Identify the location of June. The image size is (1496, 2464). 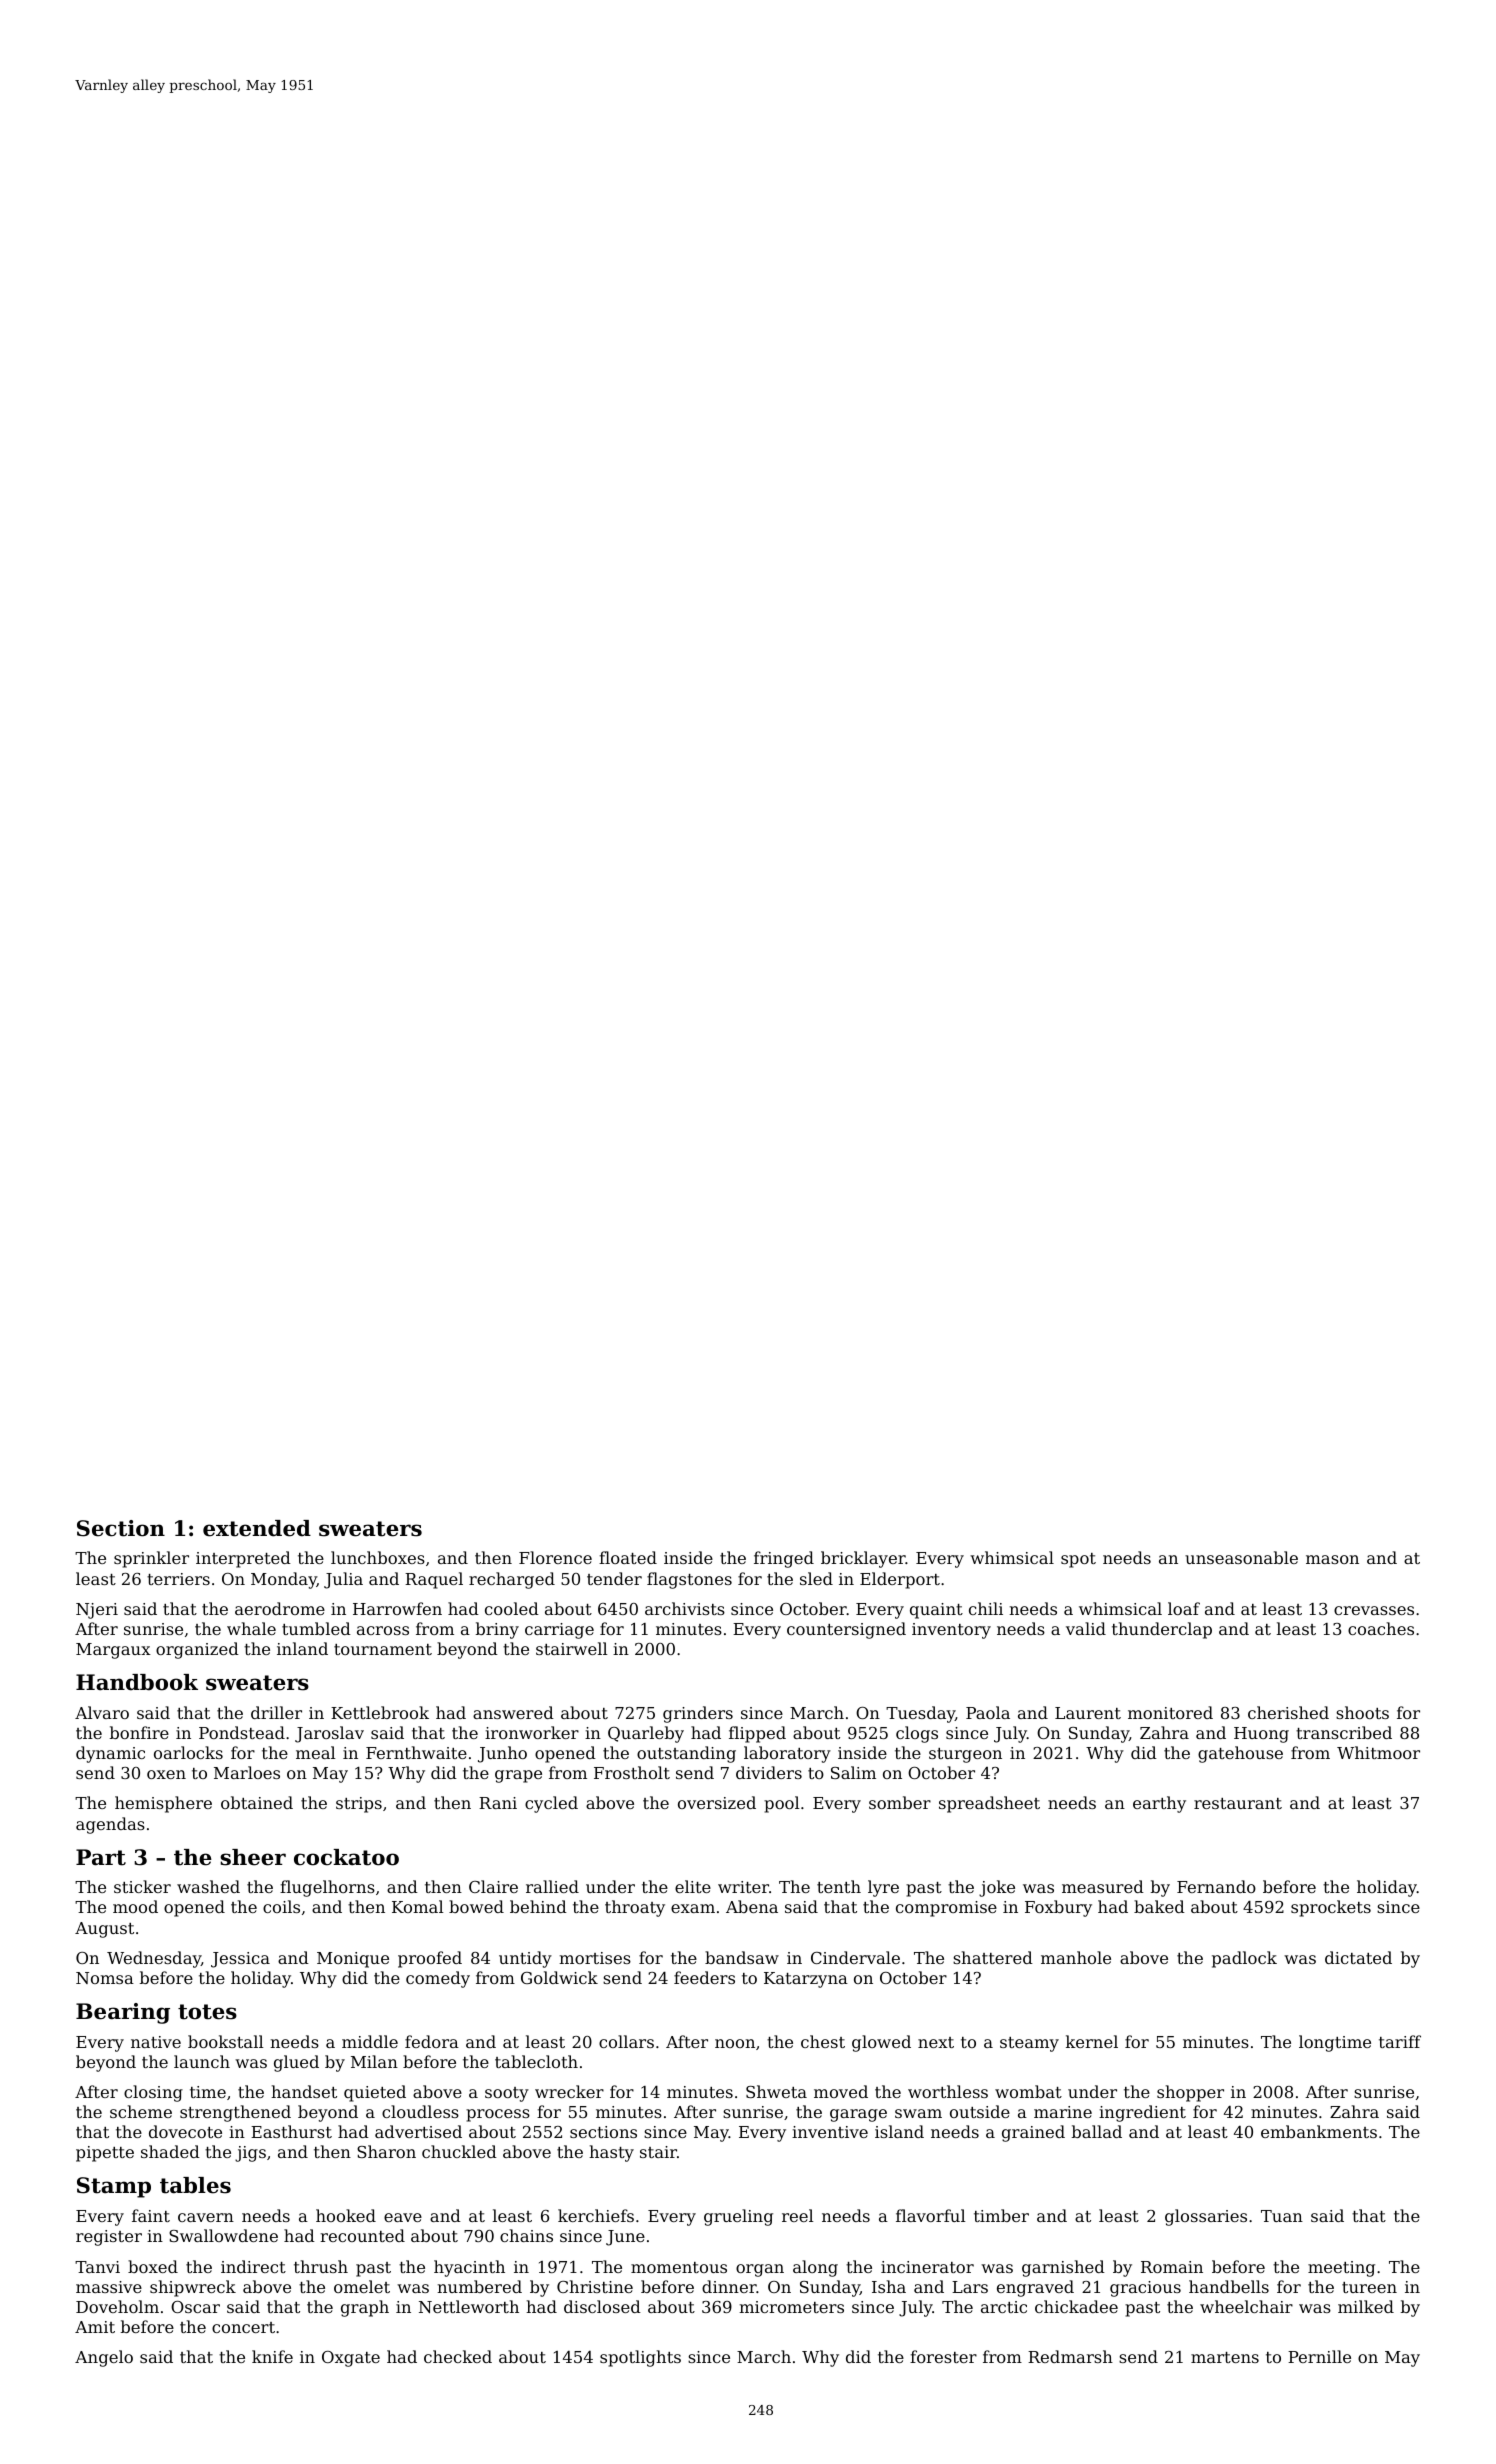
(625, 2238).
